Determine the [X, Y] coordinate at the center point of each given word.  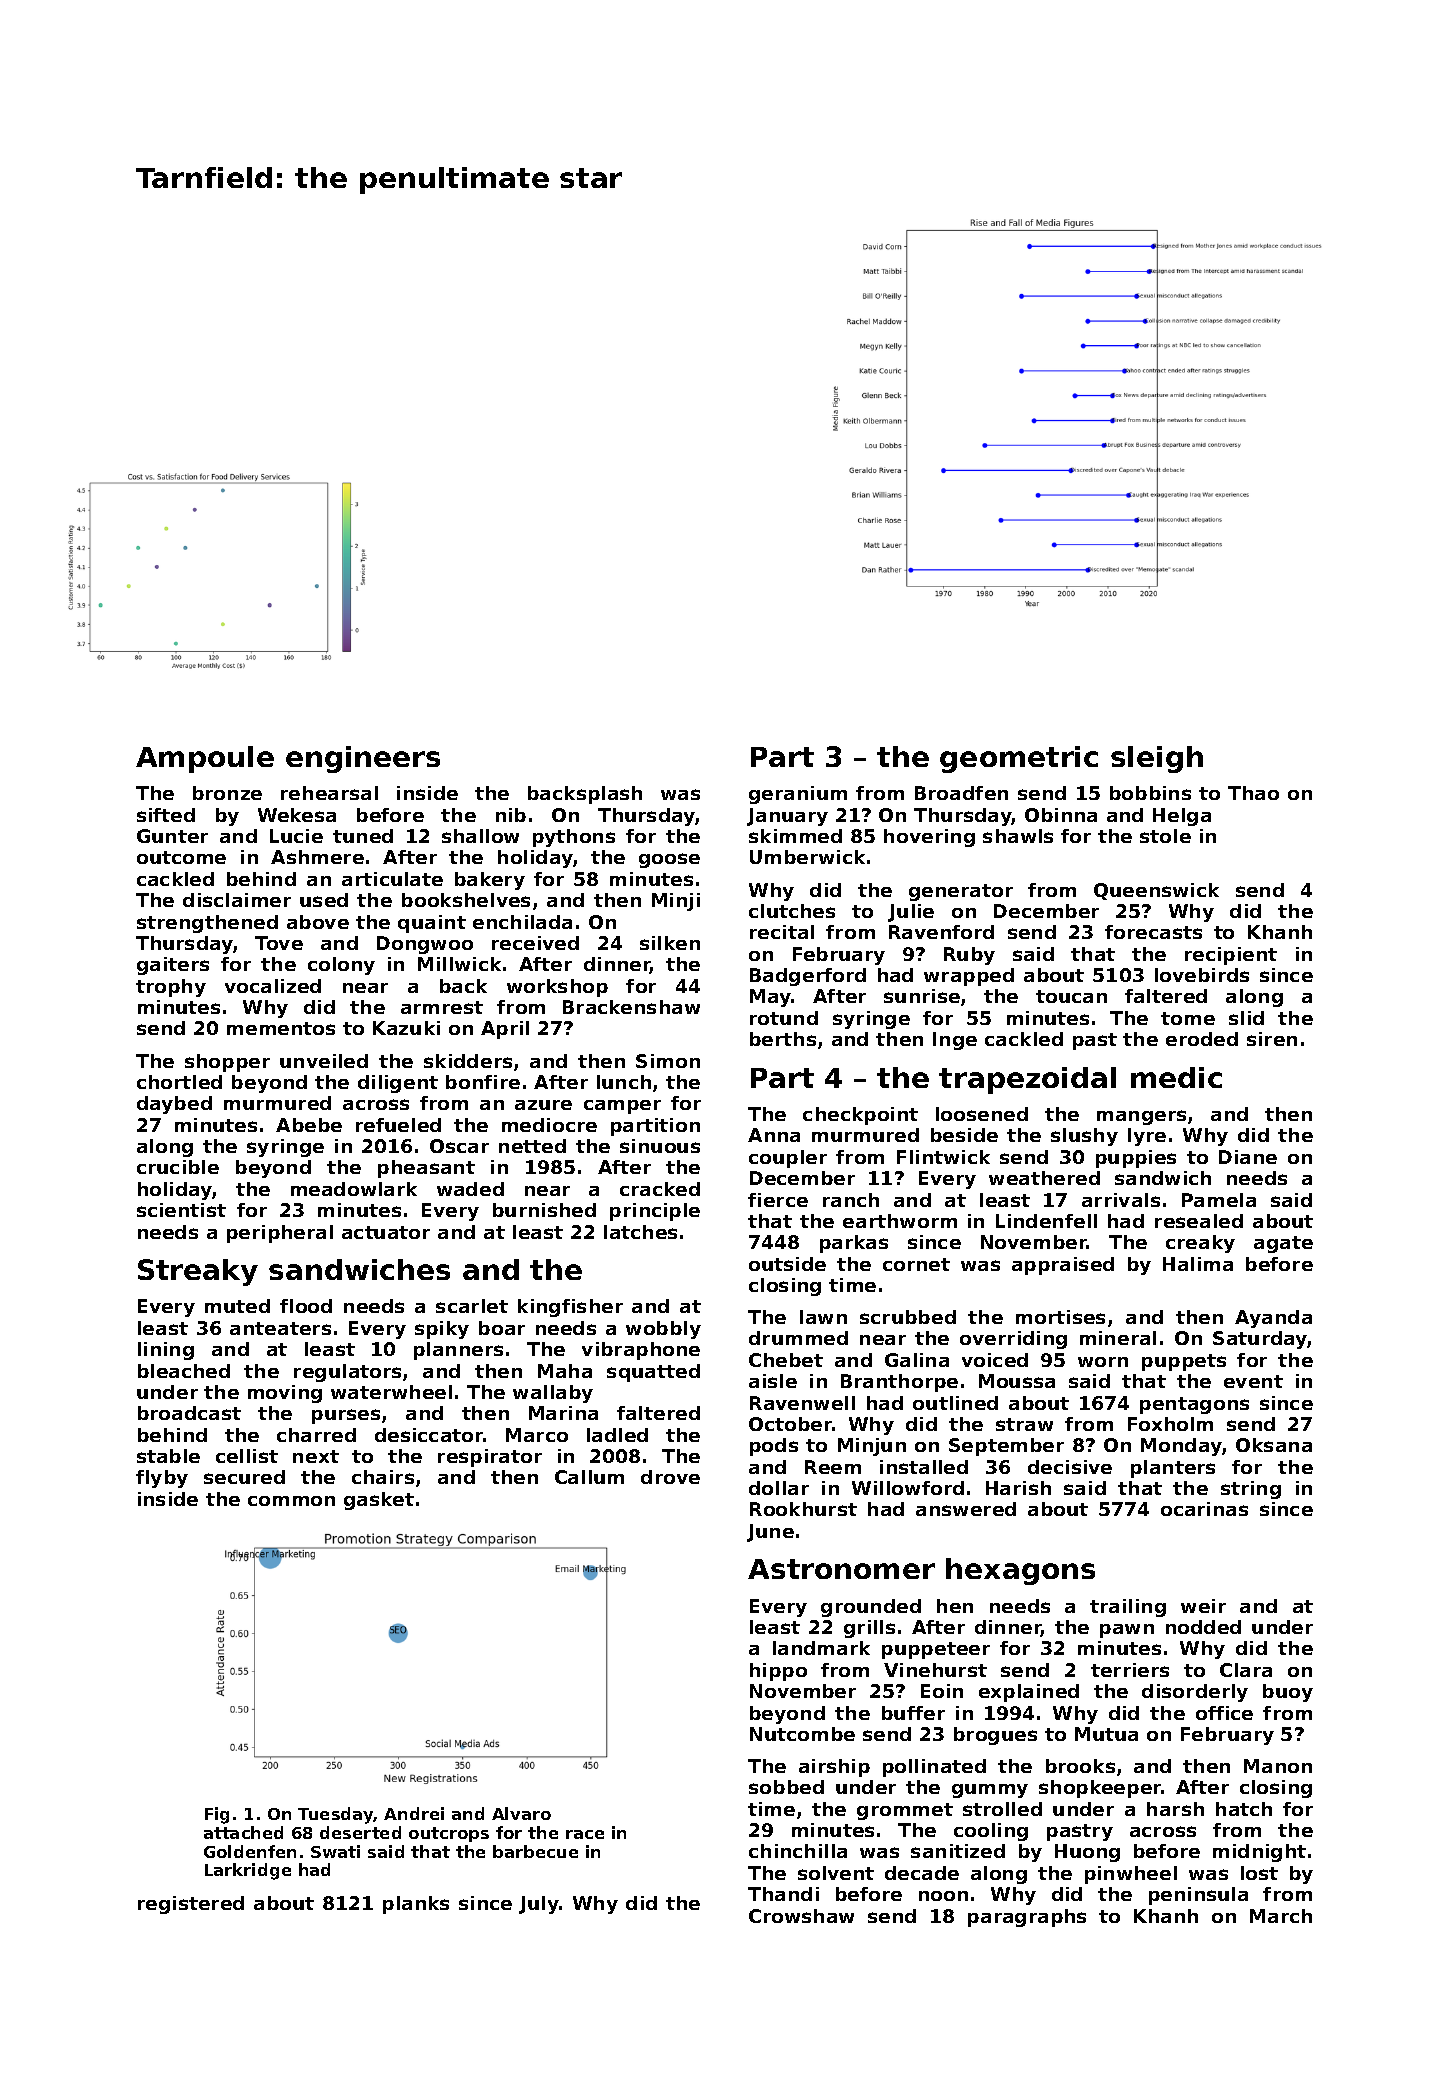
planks [416, 1905]
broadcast [189, 1413]
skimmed [795, 836]
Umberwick [807, 857]
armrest [442, 1007]
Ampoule [205, 759]
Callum [589, 1477]
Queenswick [1156, 891]
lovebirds [1202, 975]
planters [1173, 1469]
